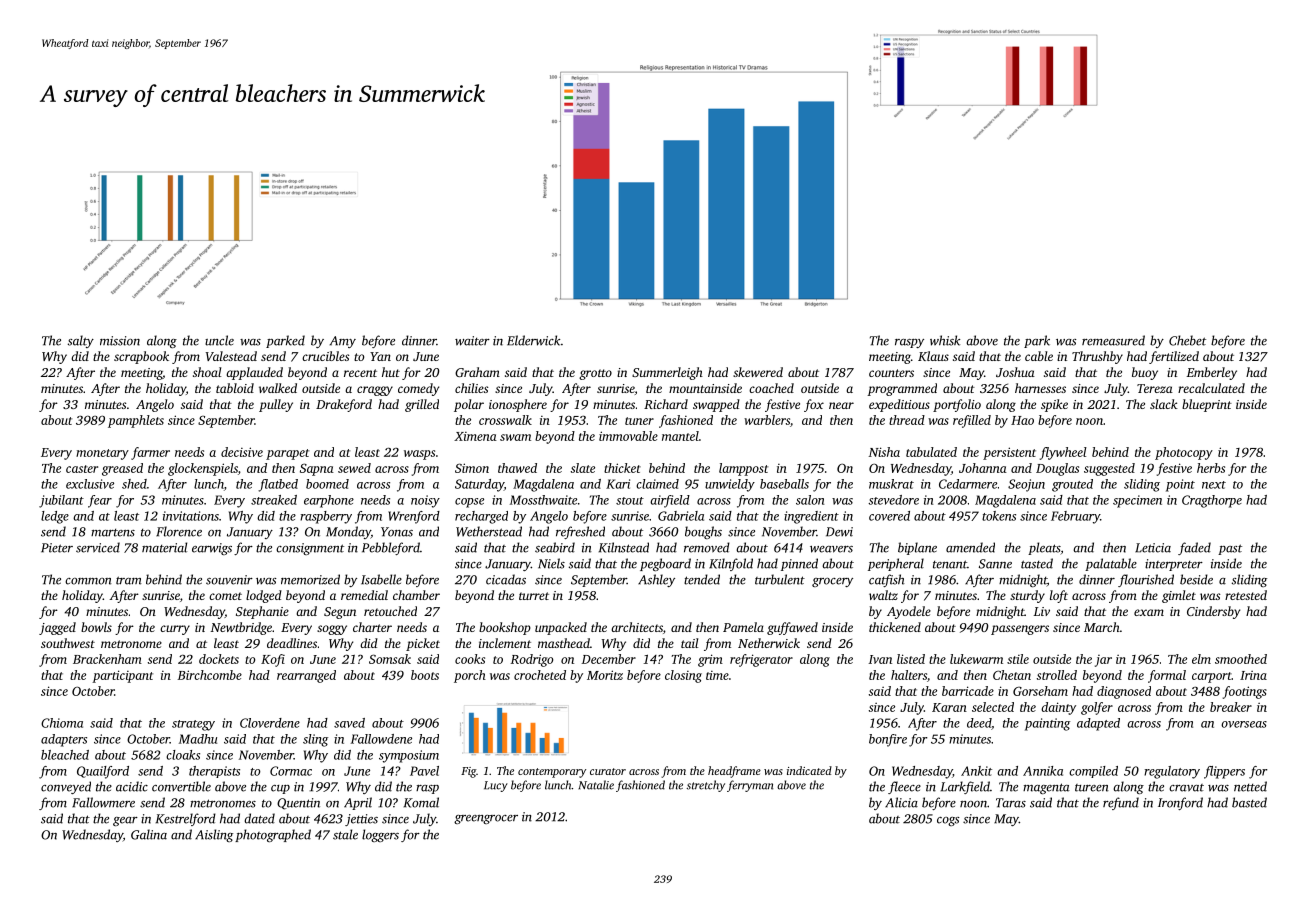 This document has height=924, width=1308. What do you see at coordinates (273, 835) in the document?
I see `photographed` at bounding box center [273, 835].
